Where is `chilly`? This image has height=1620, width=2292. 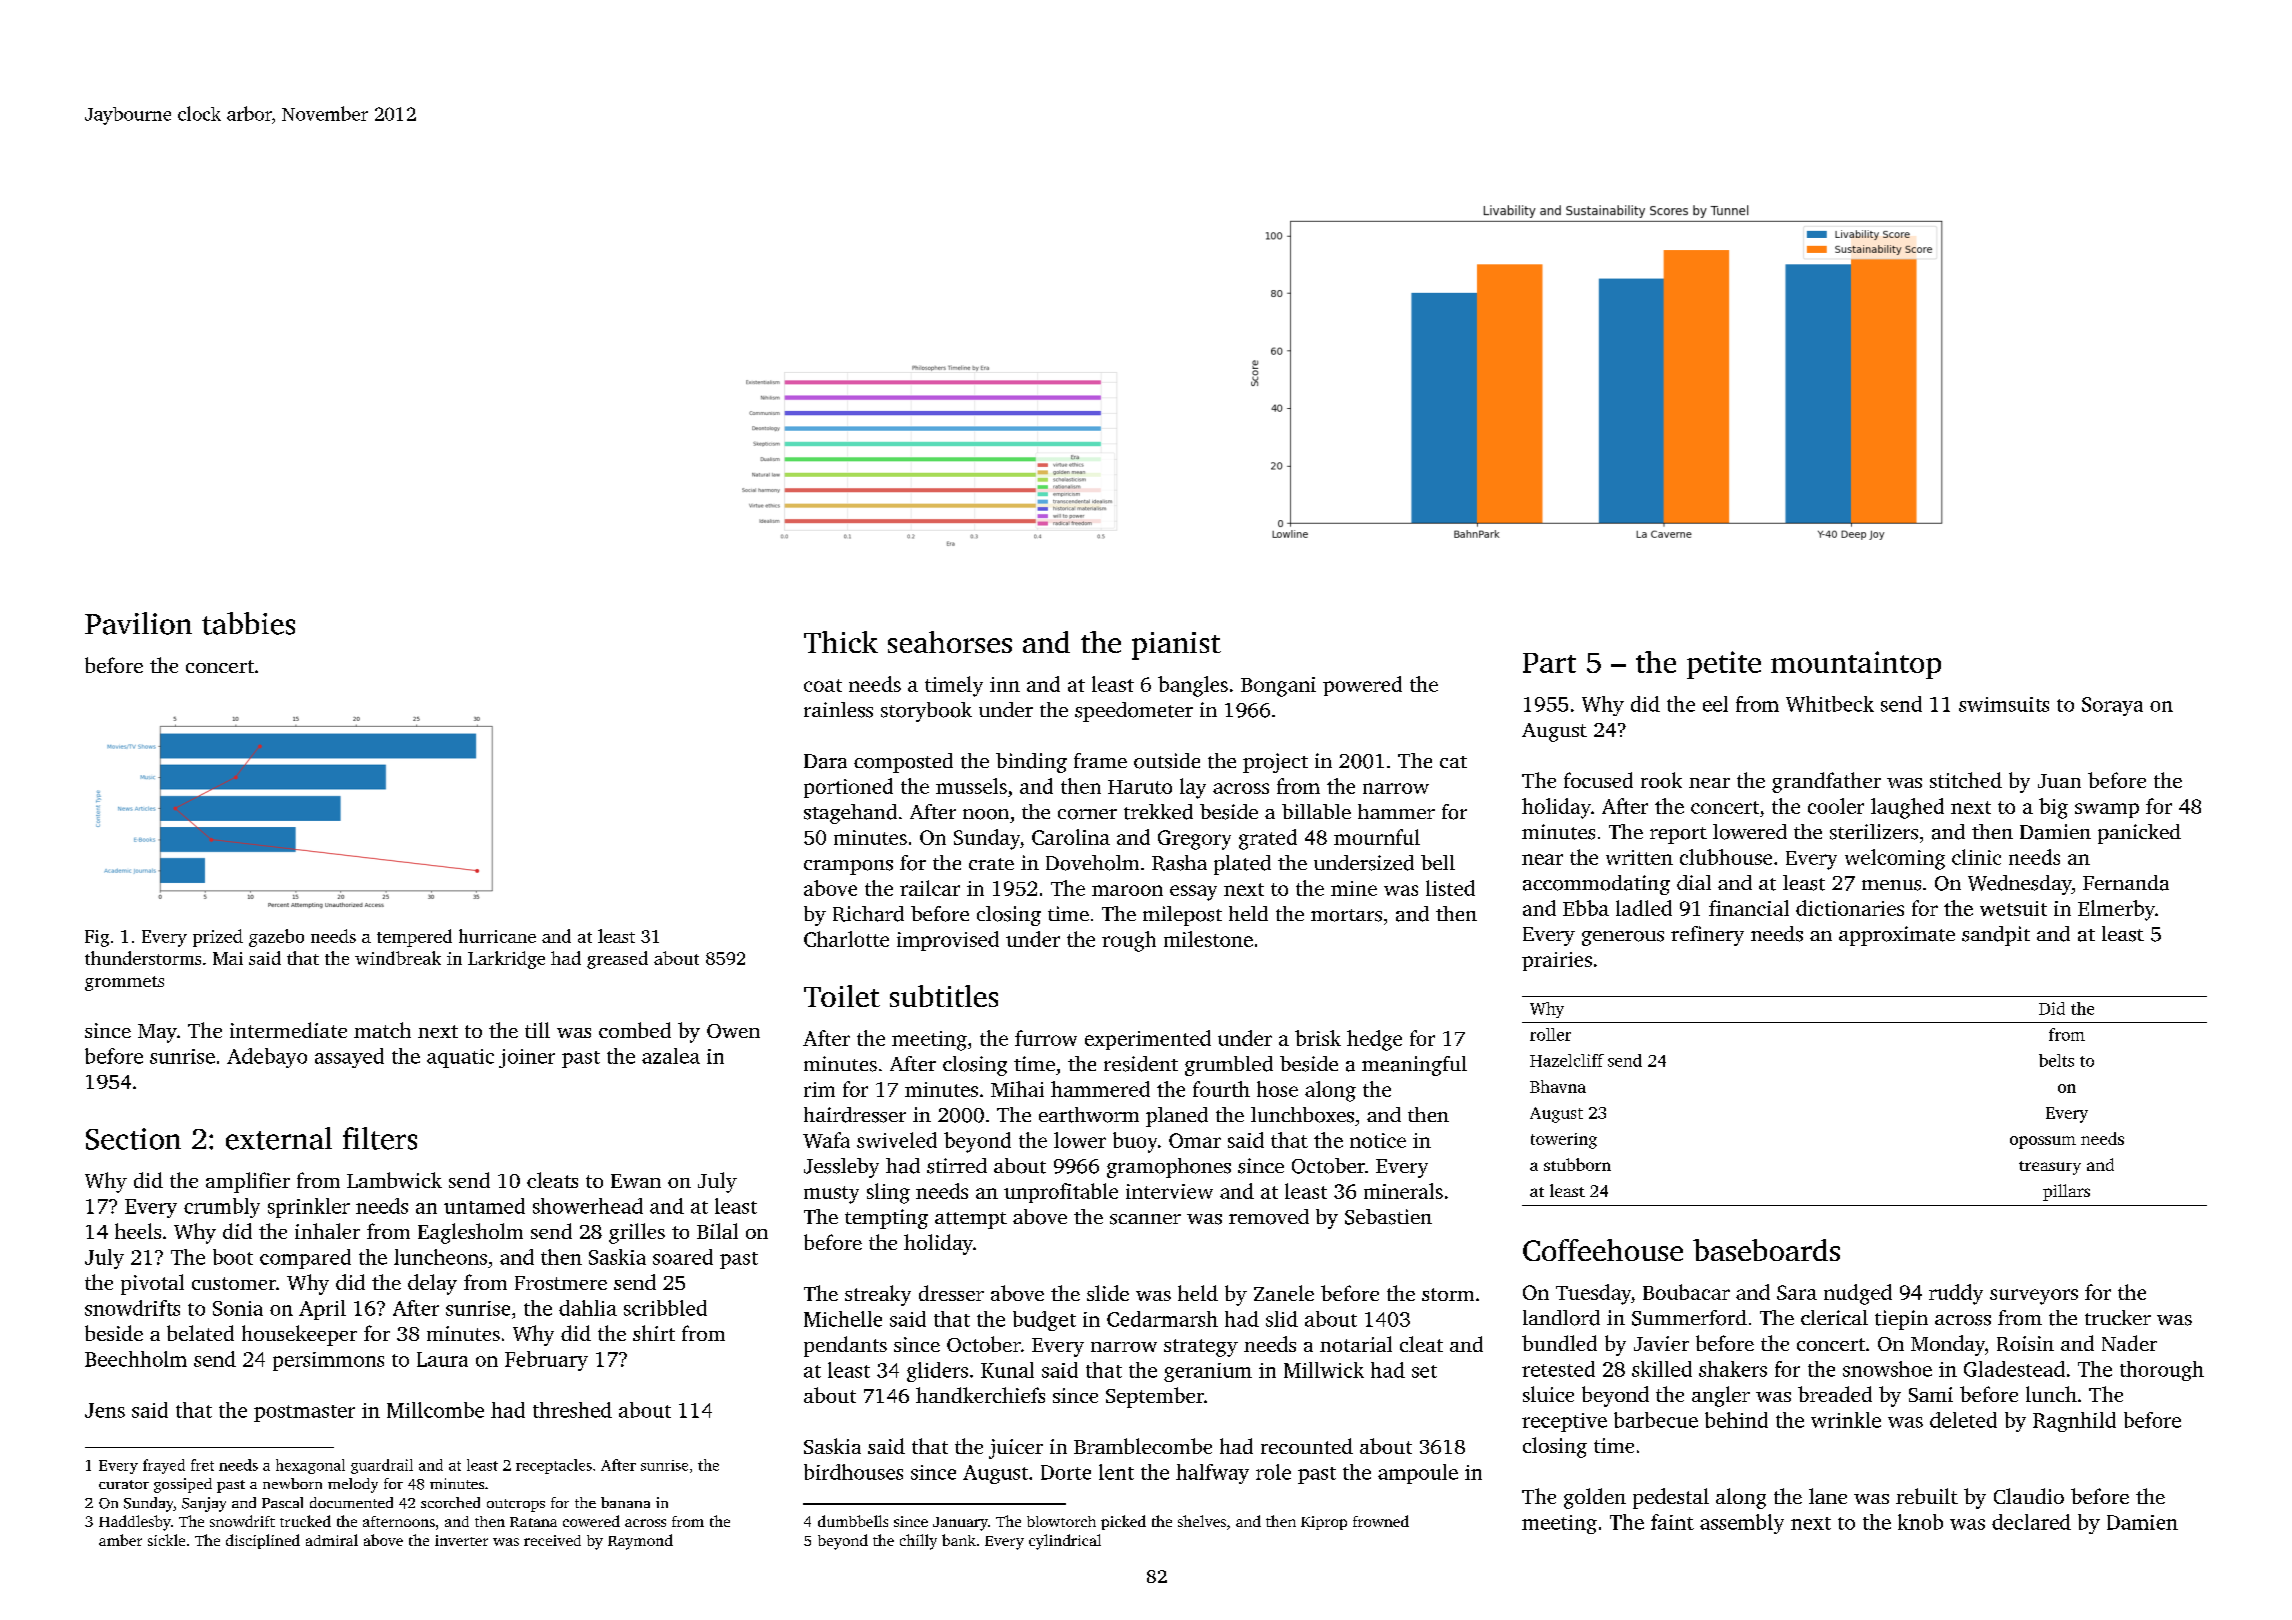
chilly is located at coordinates (918, 1542).
